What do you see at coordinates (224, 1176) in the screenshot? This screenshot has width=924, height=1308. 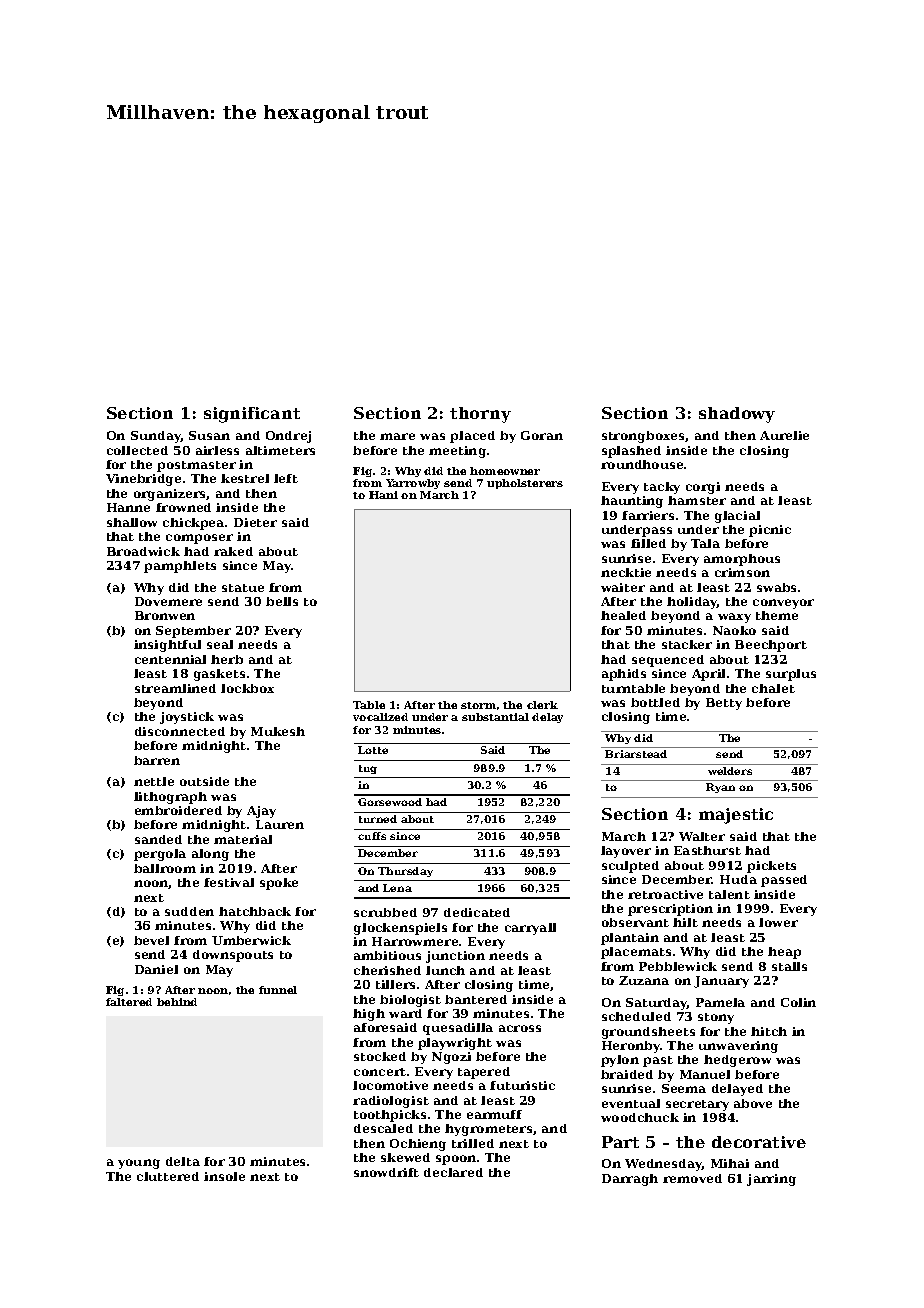 I see `insole` at bounding box center [224, 1176].
